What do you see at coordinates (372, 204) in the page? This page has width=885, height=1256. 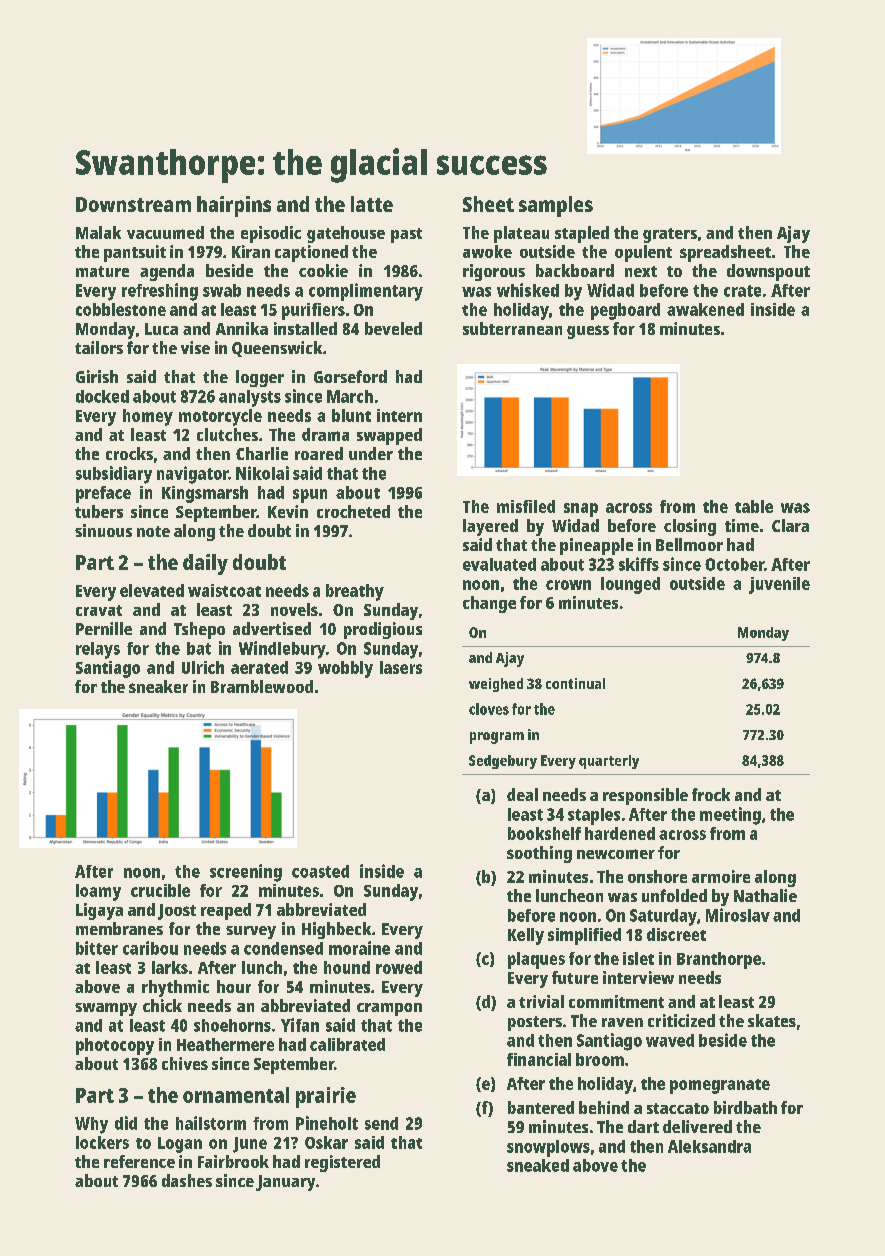 I see `latte` at bounding box center [372, 204].
